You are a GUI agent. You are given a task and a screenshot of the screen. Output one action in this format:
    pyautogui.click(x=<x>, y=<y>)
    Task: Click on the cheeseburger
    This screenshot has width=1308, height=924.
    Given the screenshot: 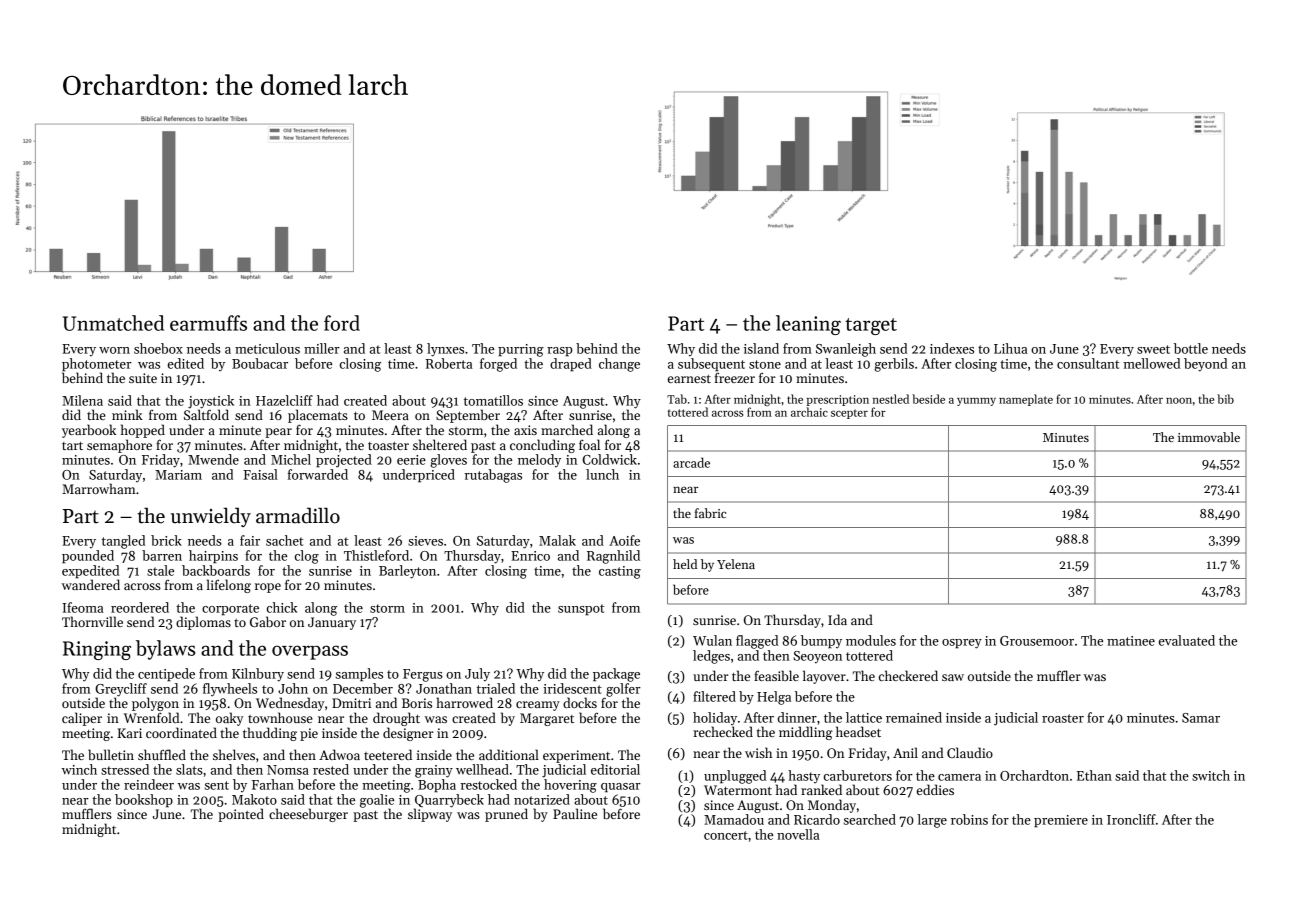 What is the action you would take?
    pyautogui.click(x=308, y=815)
